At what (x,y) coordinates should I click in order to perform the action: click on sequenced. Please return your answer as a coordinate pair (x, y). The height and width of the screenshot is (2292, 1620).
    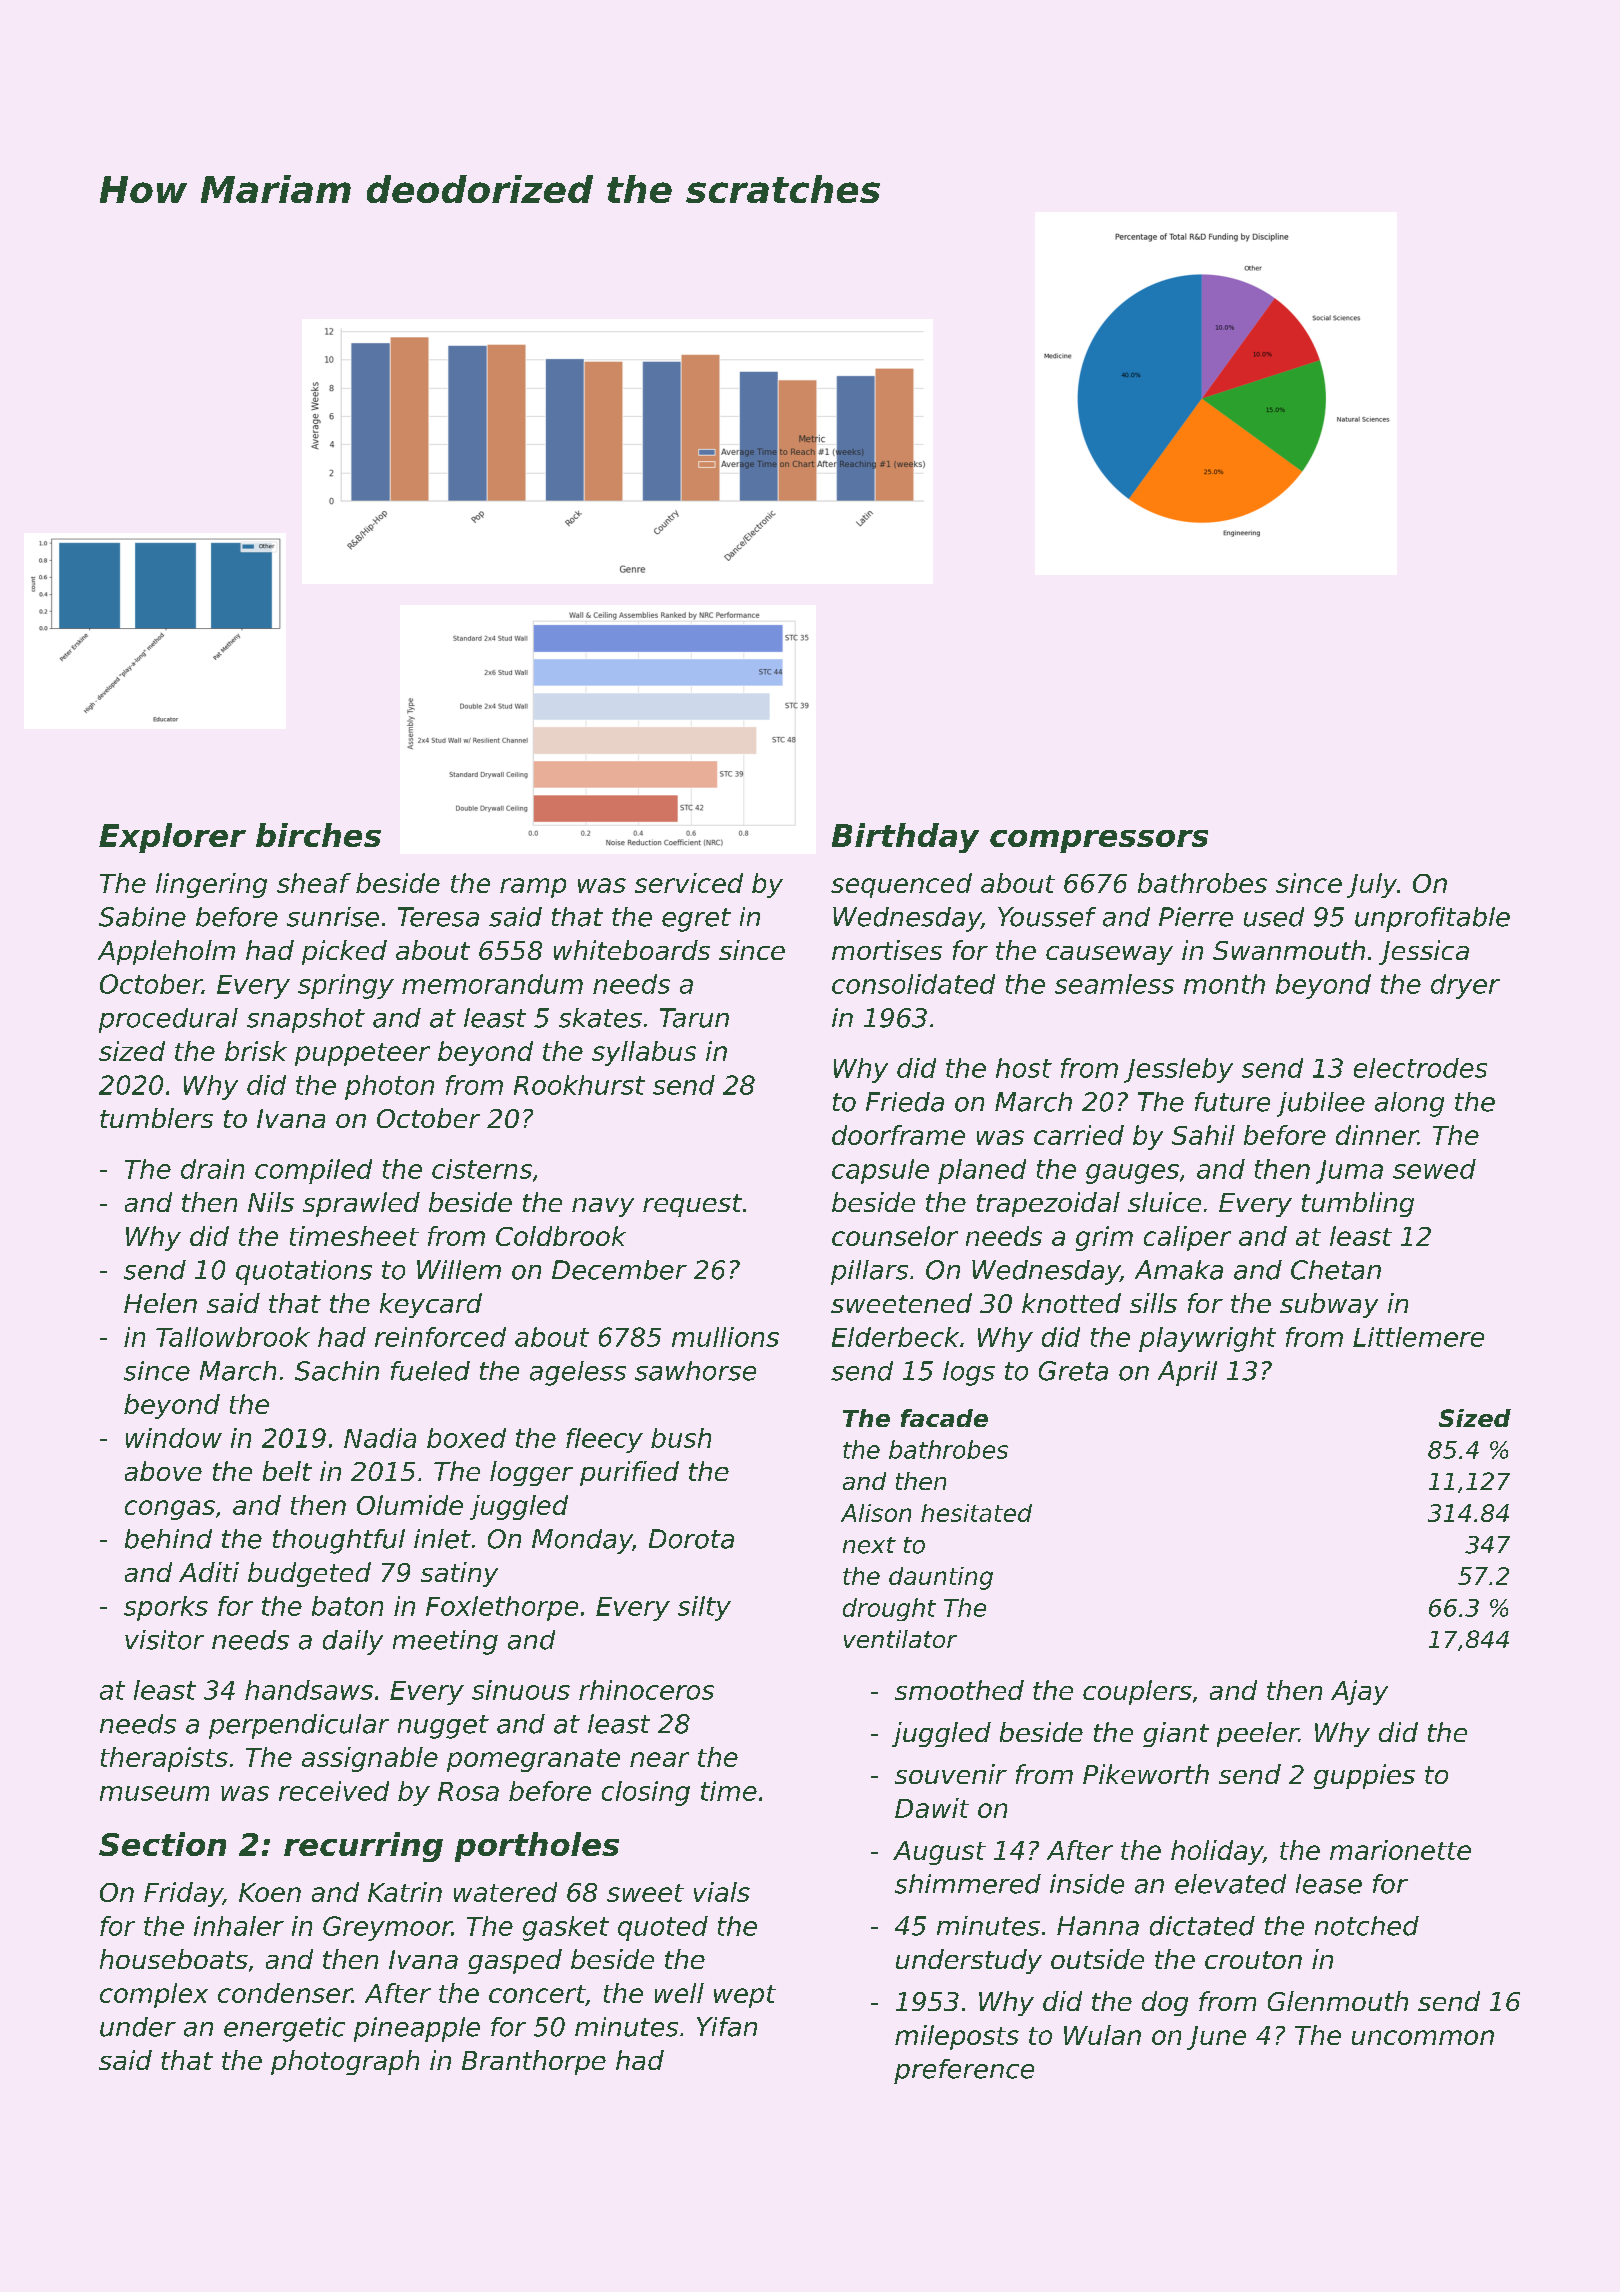
    Looking at the image, I should click on (901, 885).
